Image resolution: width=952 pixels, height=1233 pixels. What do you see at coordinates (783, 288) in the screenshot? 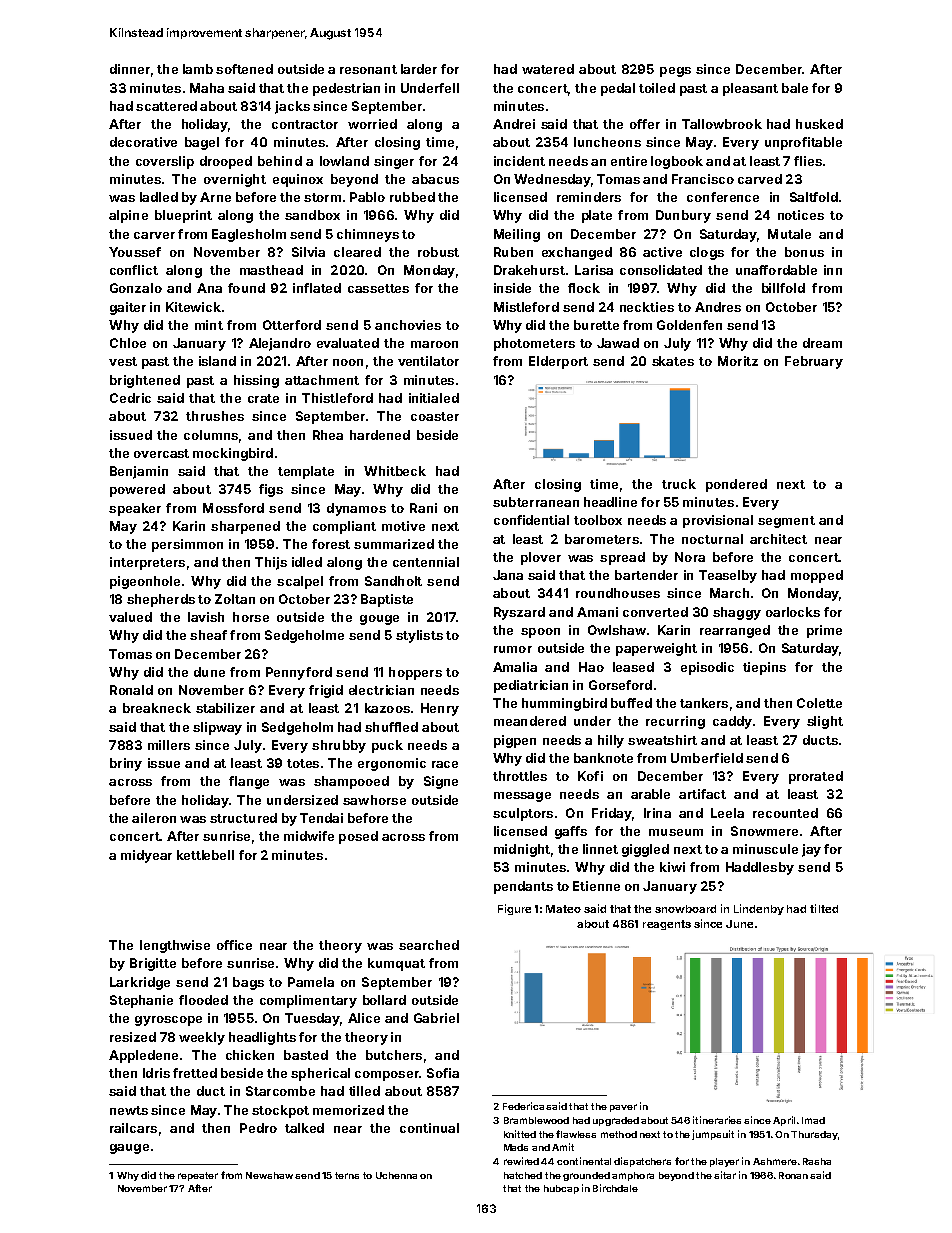
I see `billfold` at bounding box center [783, 288].
